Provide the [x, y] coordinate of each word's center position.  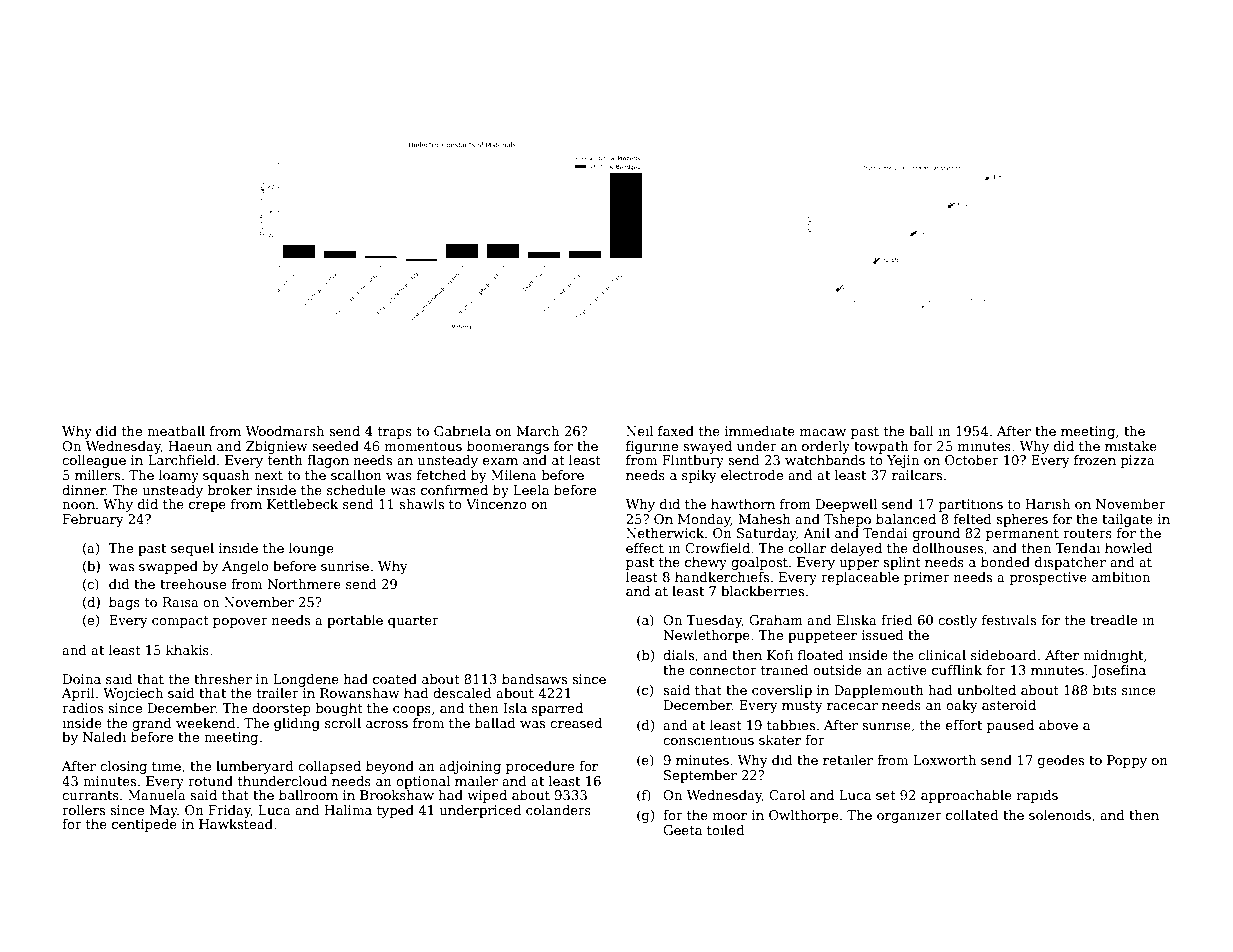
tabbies [791, 725]
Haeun [190, 446]
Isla [515, 708]
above [1058, 725]
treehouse [193, 584]
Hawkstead [236, 824]
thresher [223, 679]
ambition [1121, 577]
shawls [421, 504]
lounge [311, 549]
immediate [760, 431]
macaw [823, 432]
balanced [906, 519]
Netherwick [665, 533]
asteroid [1009, 705]
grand [152, 724]
